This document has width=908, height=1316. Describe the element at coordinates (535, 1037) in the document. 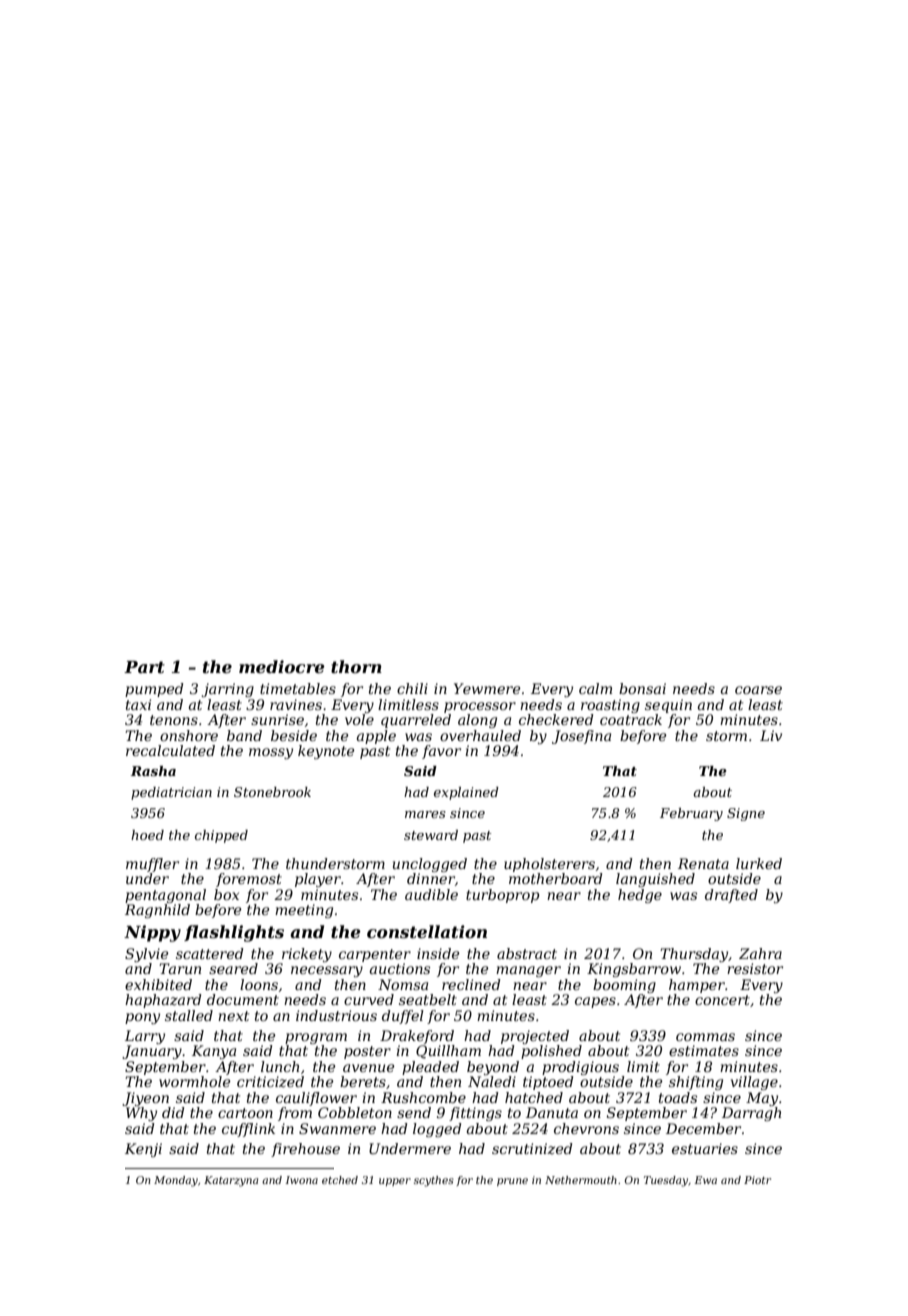

I see `projected` at that location.
